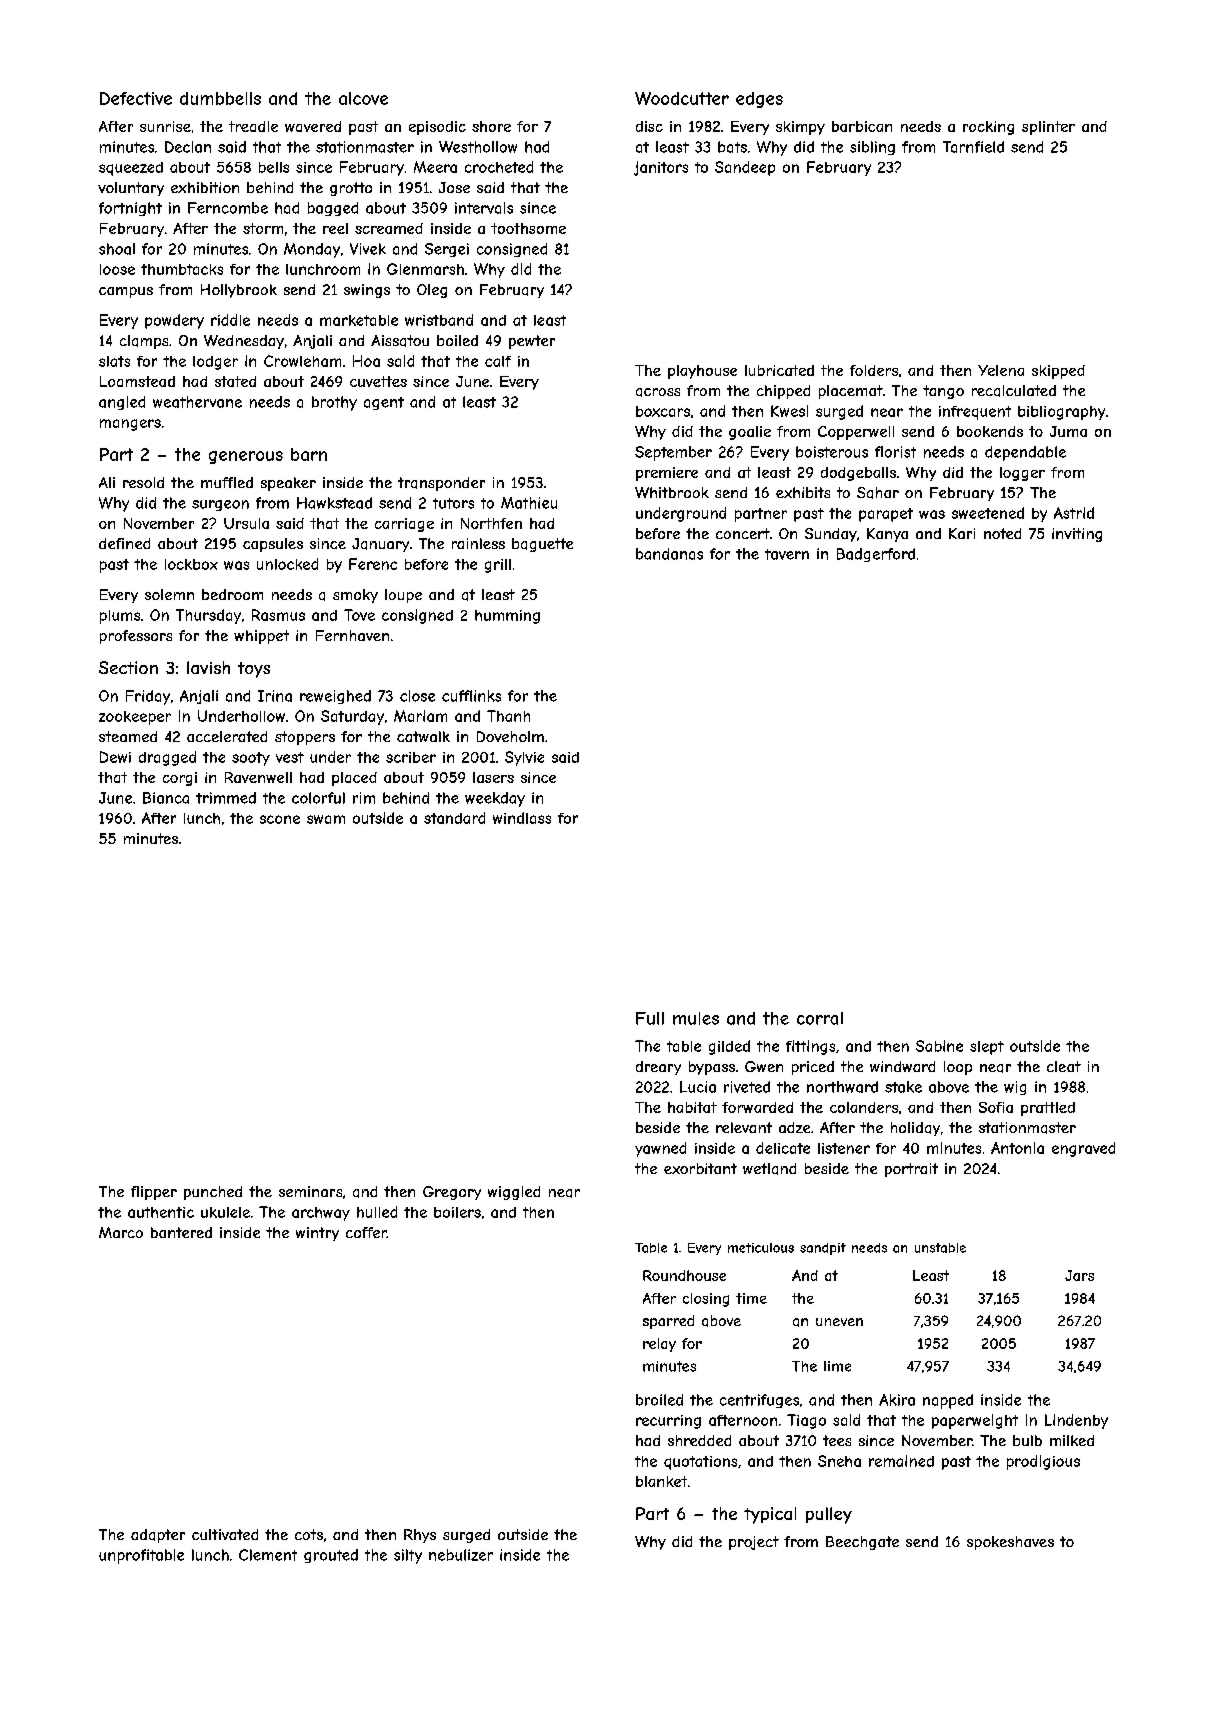 This page has width=1217, height=1721. What do you see at coordinates (326, 819) in the page?
I see `swam` at bounding box center [326, 819].
